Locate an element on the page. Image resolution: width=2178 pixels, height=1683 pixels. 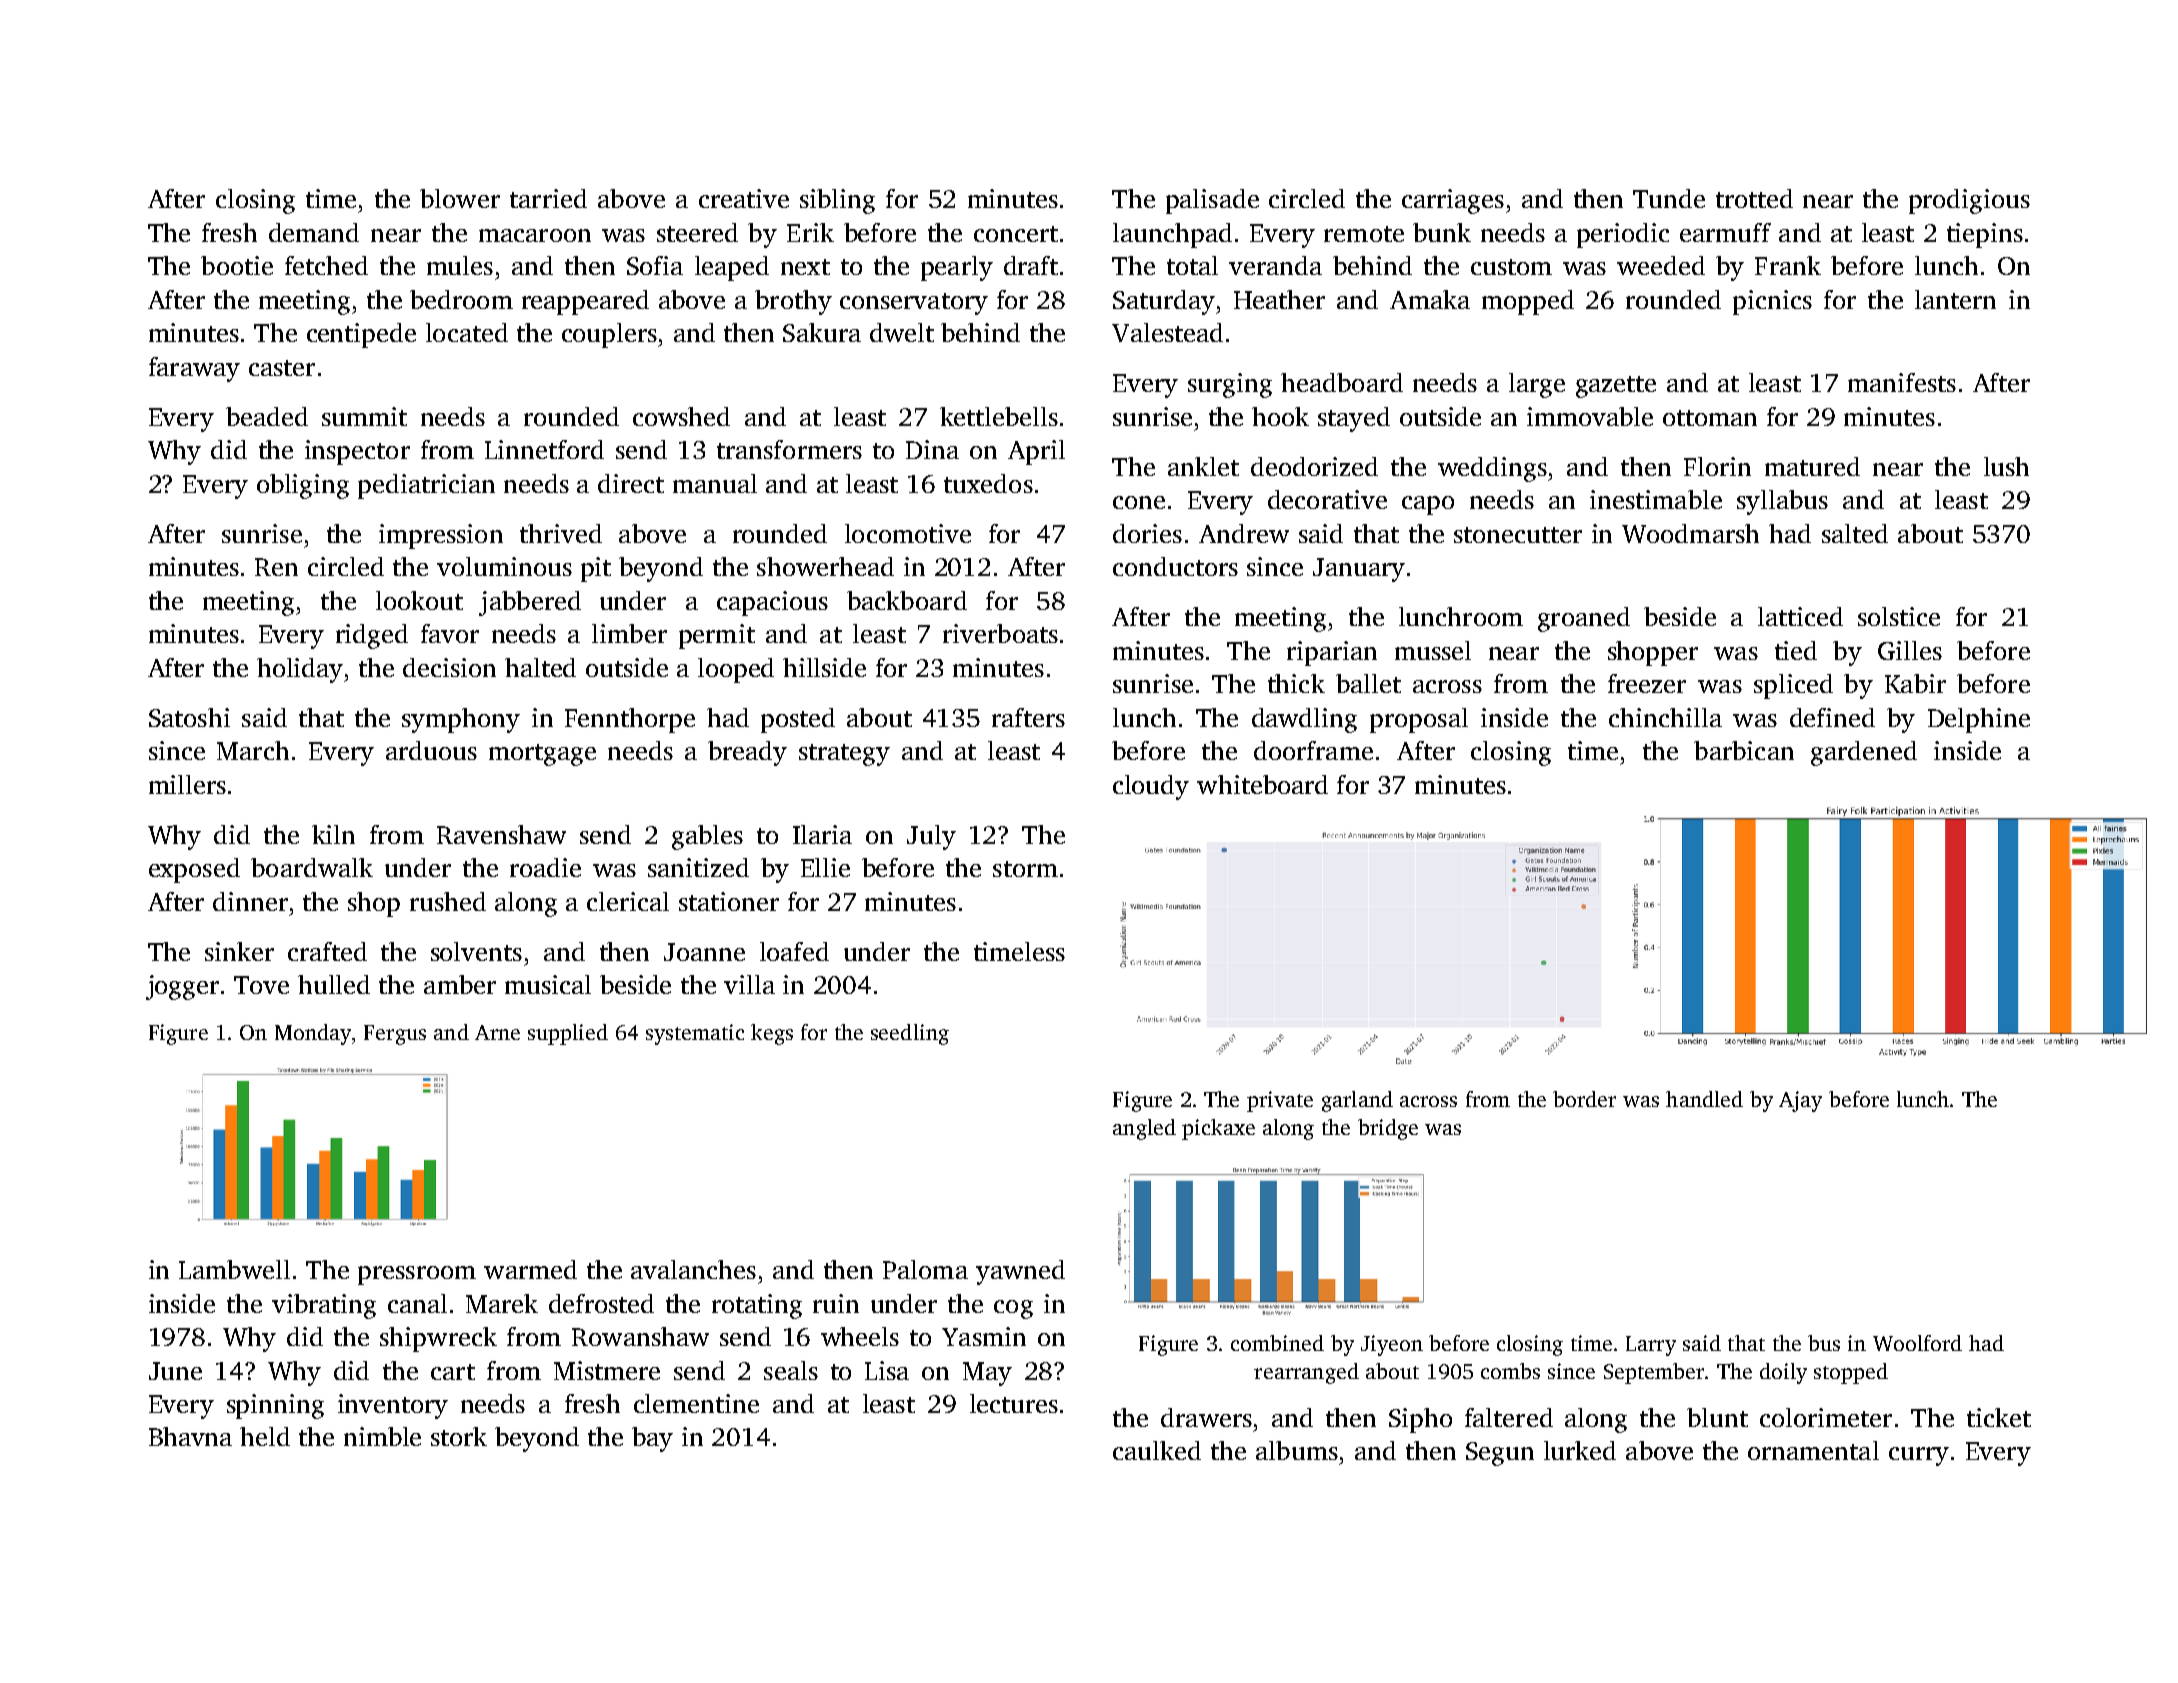
supplied is located at coordinates (568, 1034).
